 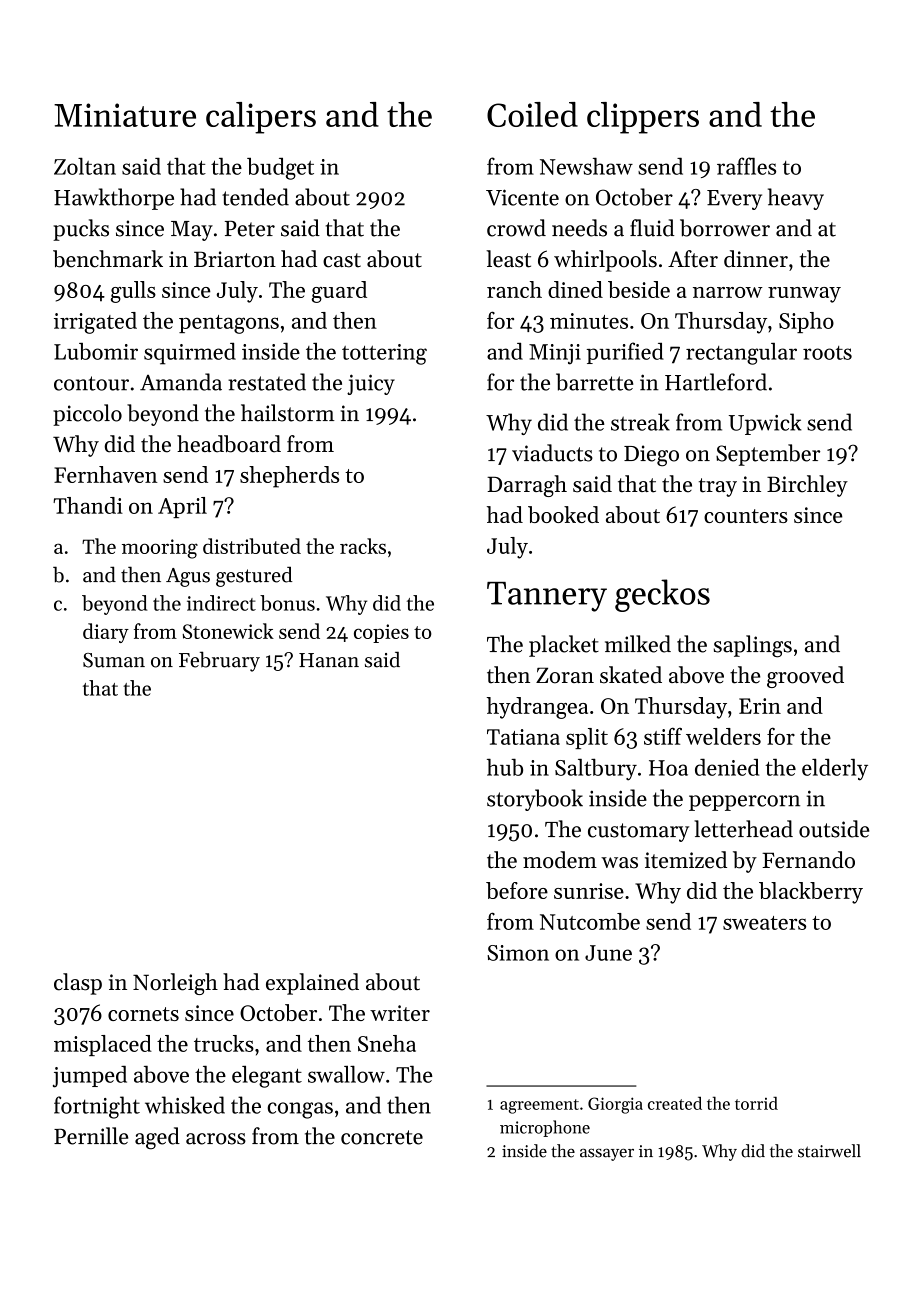 What do you see at coordinates (382, 1137) in the screenshot?
I see `concrete` at bounding box center [382, 1137].
